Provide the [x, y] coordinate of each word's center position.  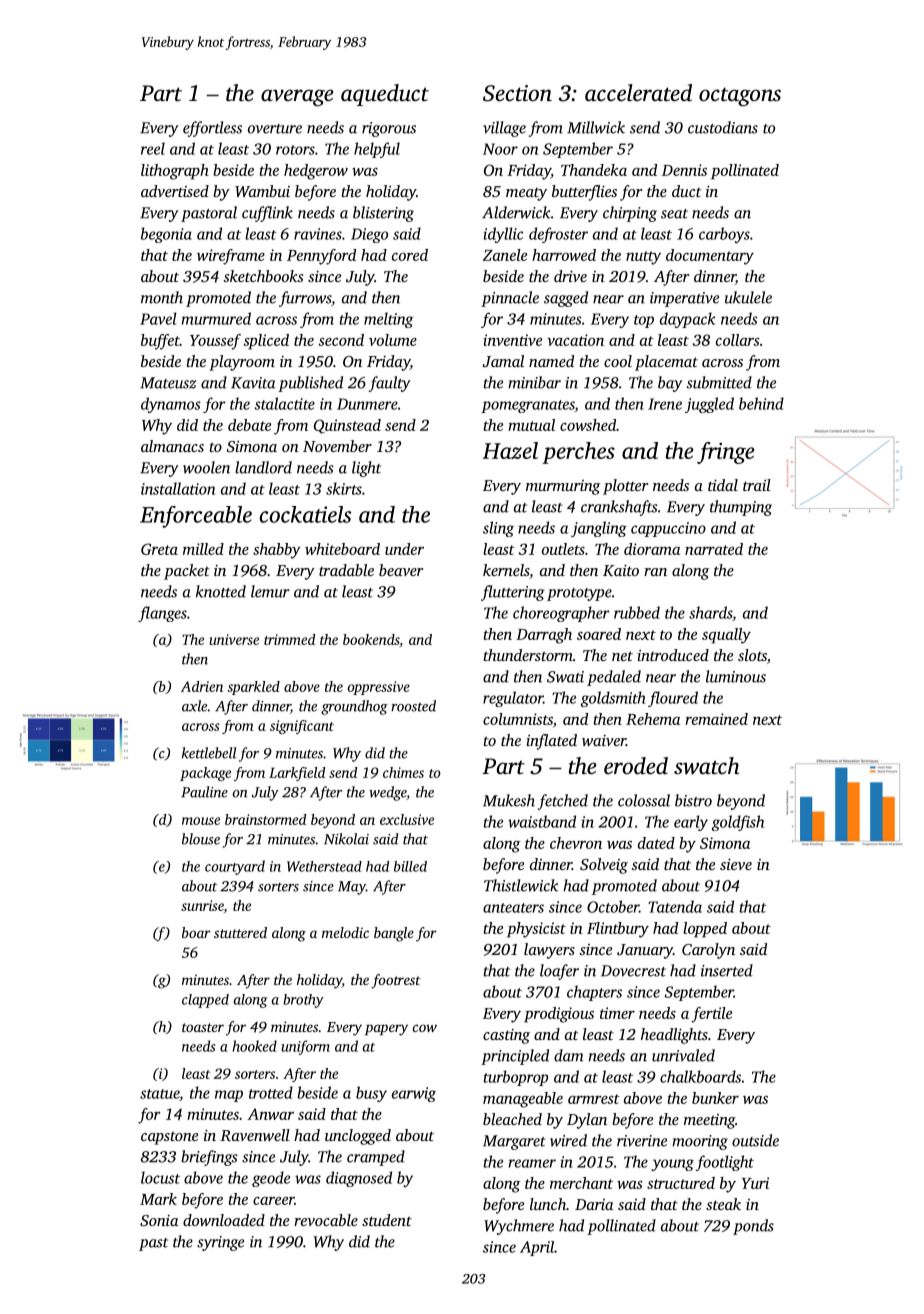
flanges [162, 614]
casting [506, 1036]
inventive [512, 340]
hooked [254, 1046]
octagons [740, 96]
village [504, 129]
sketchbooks [263, 276]
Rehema [653, 719]
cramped [376, 1158]
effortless [212, 129]
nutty [643, 258]
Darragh [544, 636]
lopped [705, 930]
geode [271, 1179]
